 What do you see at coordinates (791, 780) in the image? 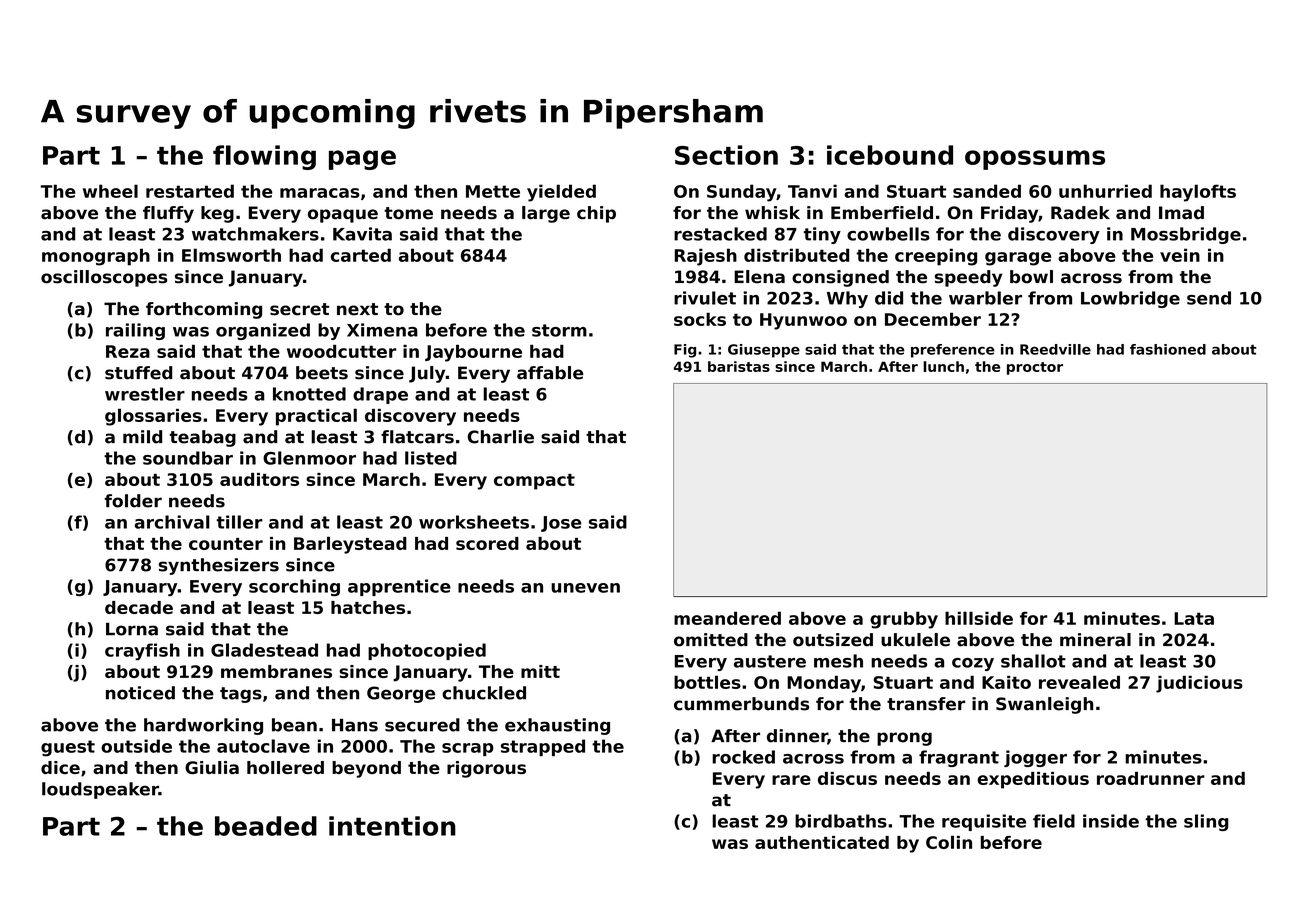
I see `rare` at bounding box center [791, 780].
